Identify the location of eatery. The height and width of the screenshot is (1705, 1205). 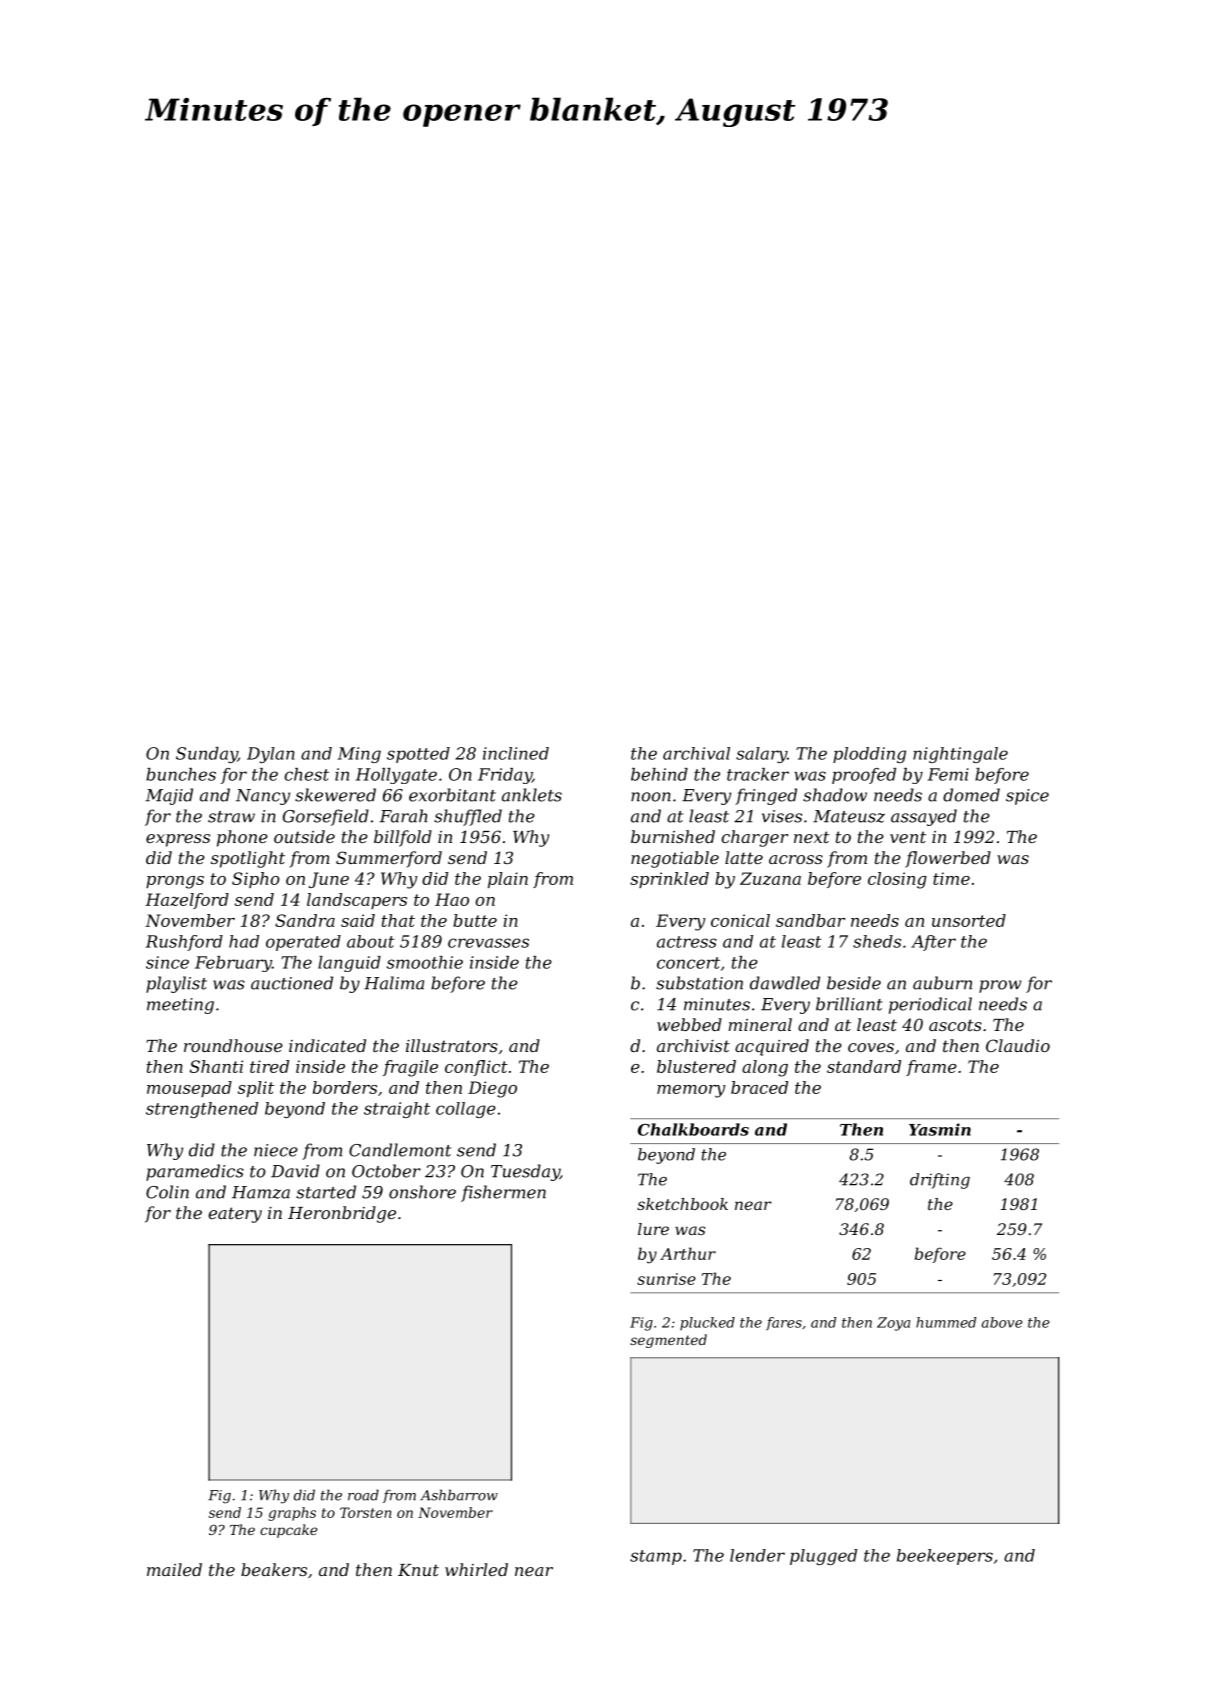
(235, 1215).
